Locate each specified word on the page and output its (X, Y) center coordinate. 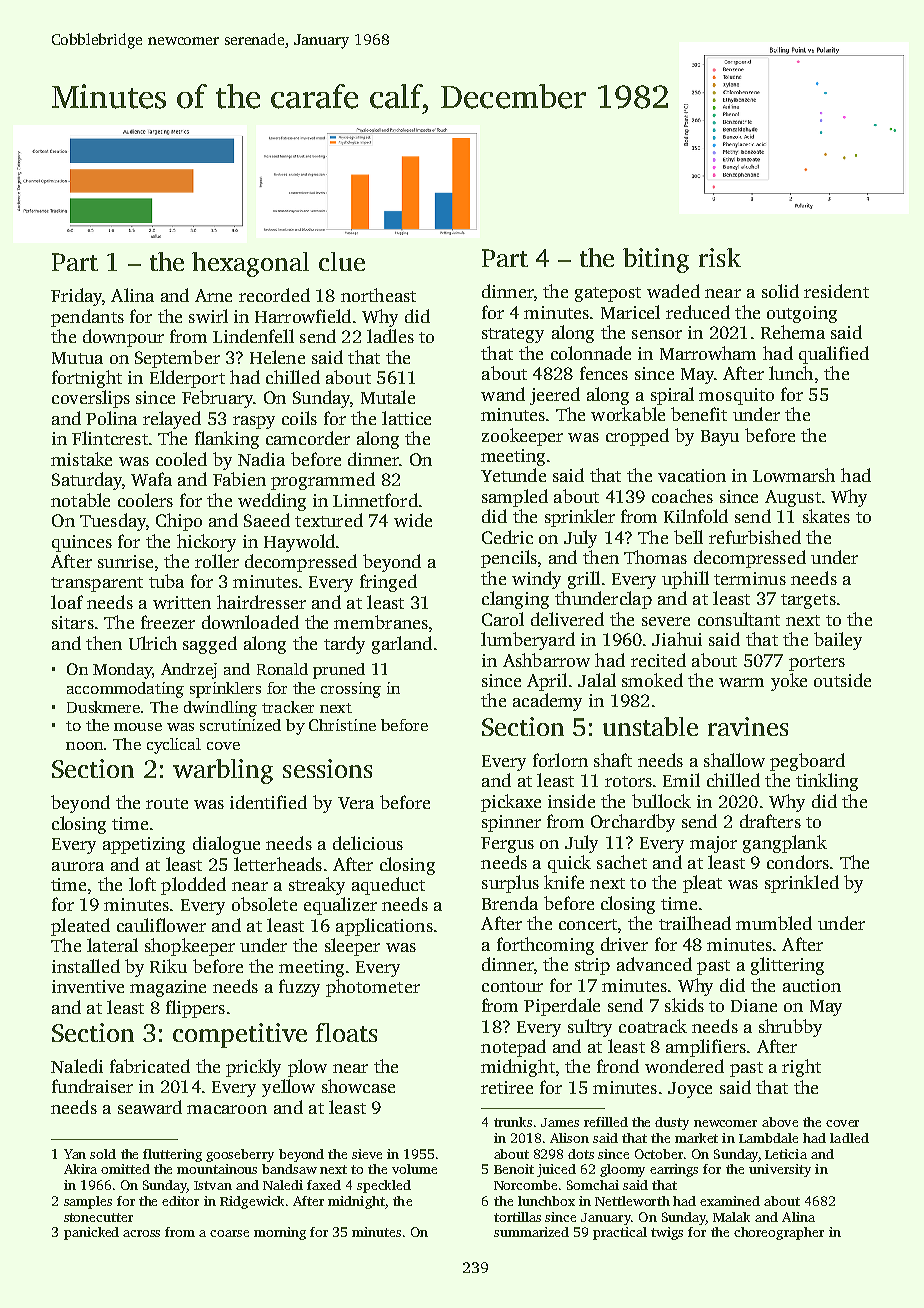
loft (142, 884)
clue (342, 261)
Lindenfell (253, 336)
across (141, 1233)
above (780, 1122)
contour (512, 986)
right (801, 1068)
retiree (507, 1087)
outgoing (802, 314)
